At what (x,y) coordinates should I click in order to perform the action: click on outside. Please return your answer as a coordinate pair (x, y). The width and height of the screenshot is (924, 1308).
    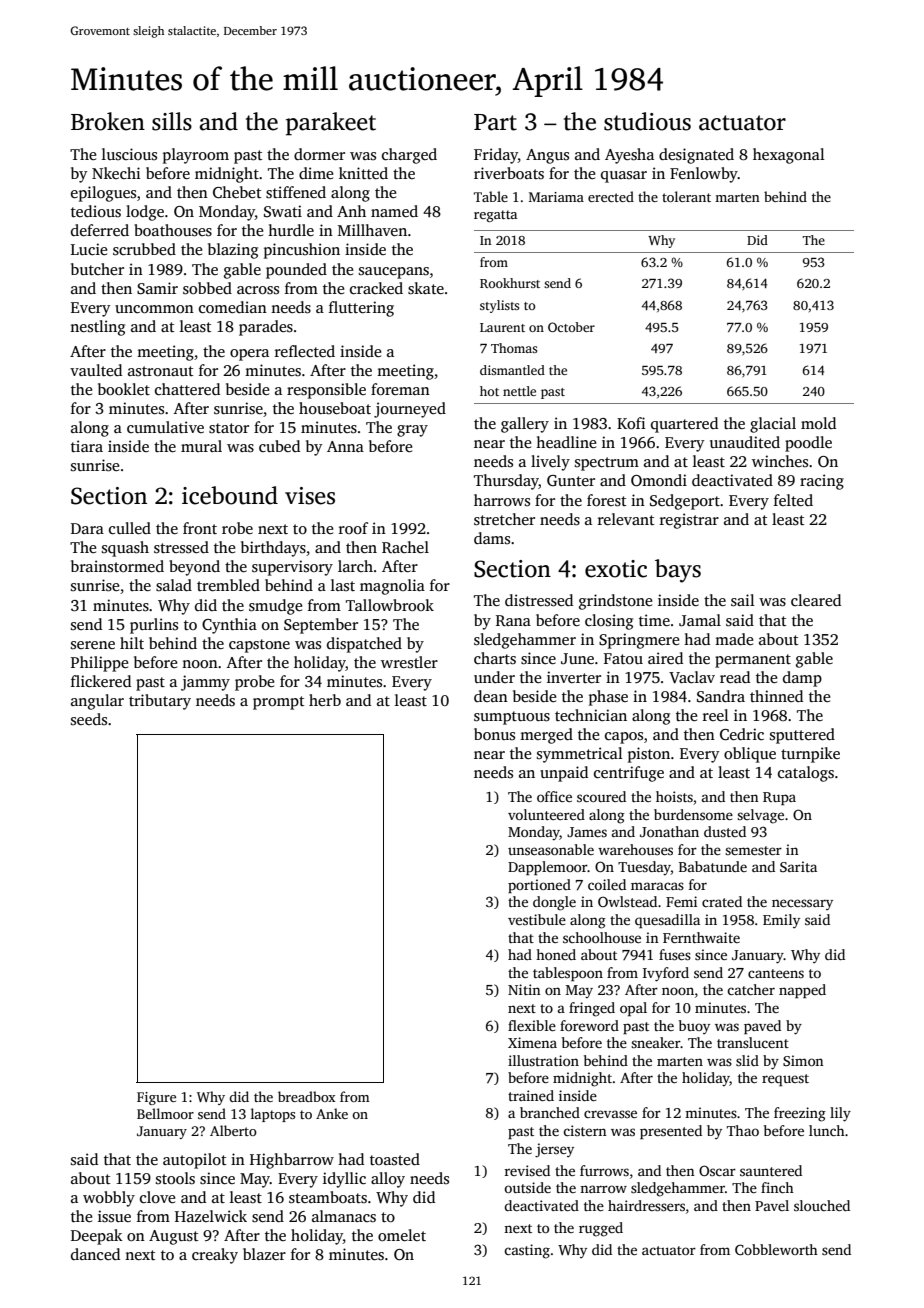
    Looking at the image, I should click on (527, 1187).
